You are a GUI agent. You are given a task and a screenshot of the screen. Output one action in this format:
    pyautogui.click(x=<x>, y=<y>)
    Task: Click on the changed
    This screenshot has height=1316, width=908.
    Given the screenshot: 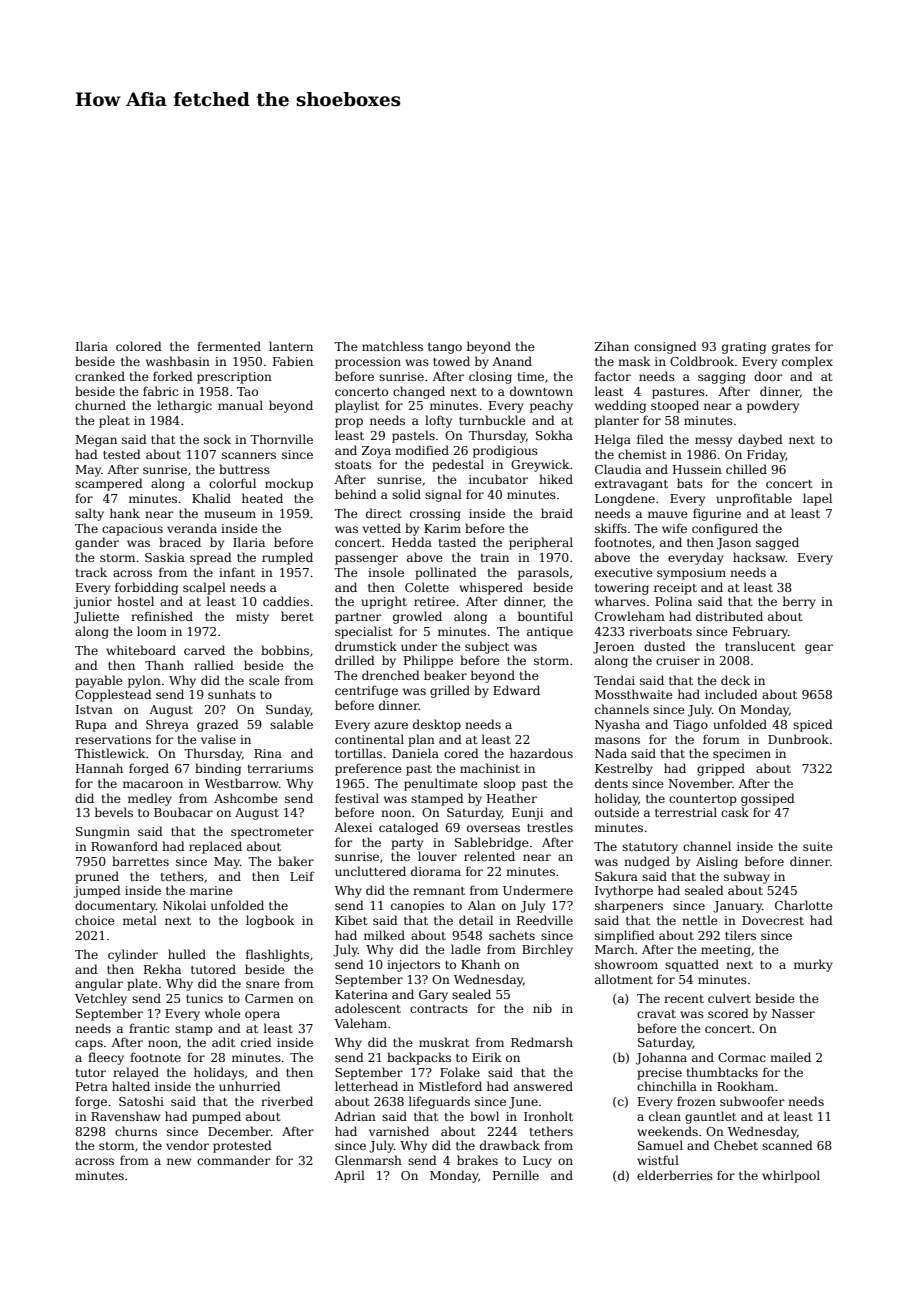 What is the action you would take?
    pyautogui.click(x=419, y=392)
